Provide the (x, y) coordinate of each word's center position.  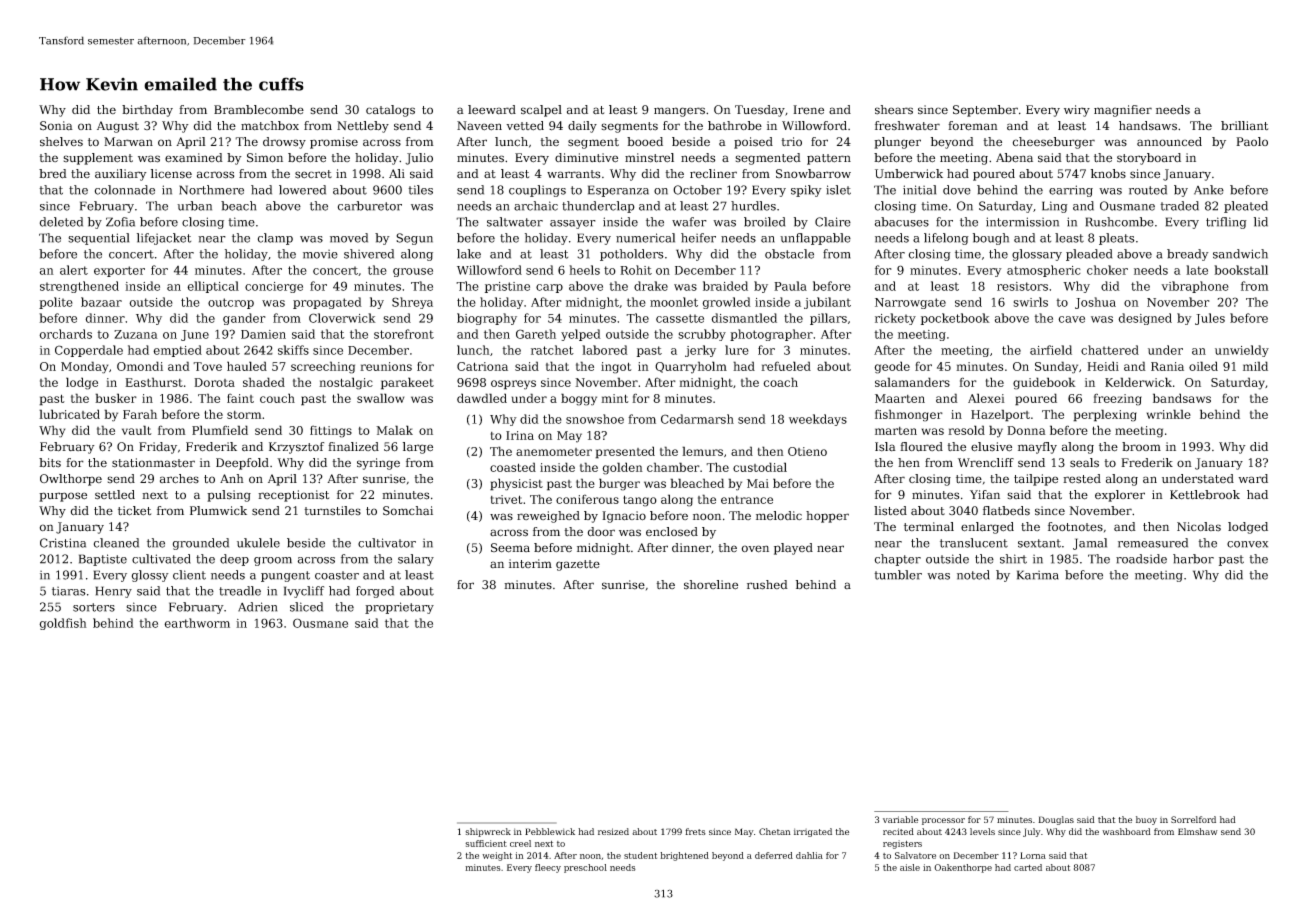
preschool (585, 868)
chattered (1110, 350)
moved (349, 238)
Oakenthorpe (963, 868)
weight (497, 856)
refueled (786, 366)
